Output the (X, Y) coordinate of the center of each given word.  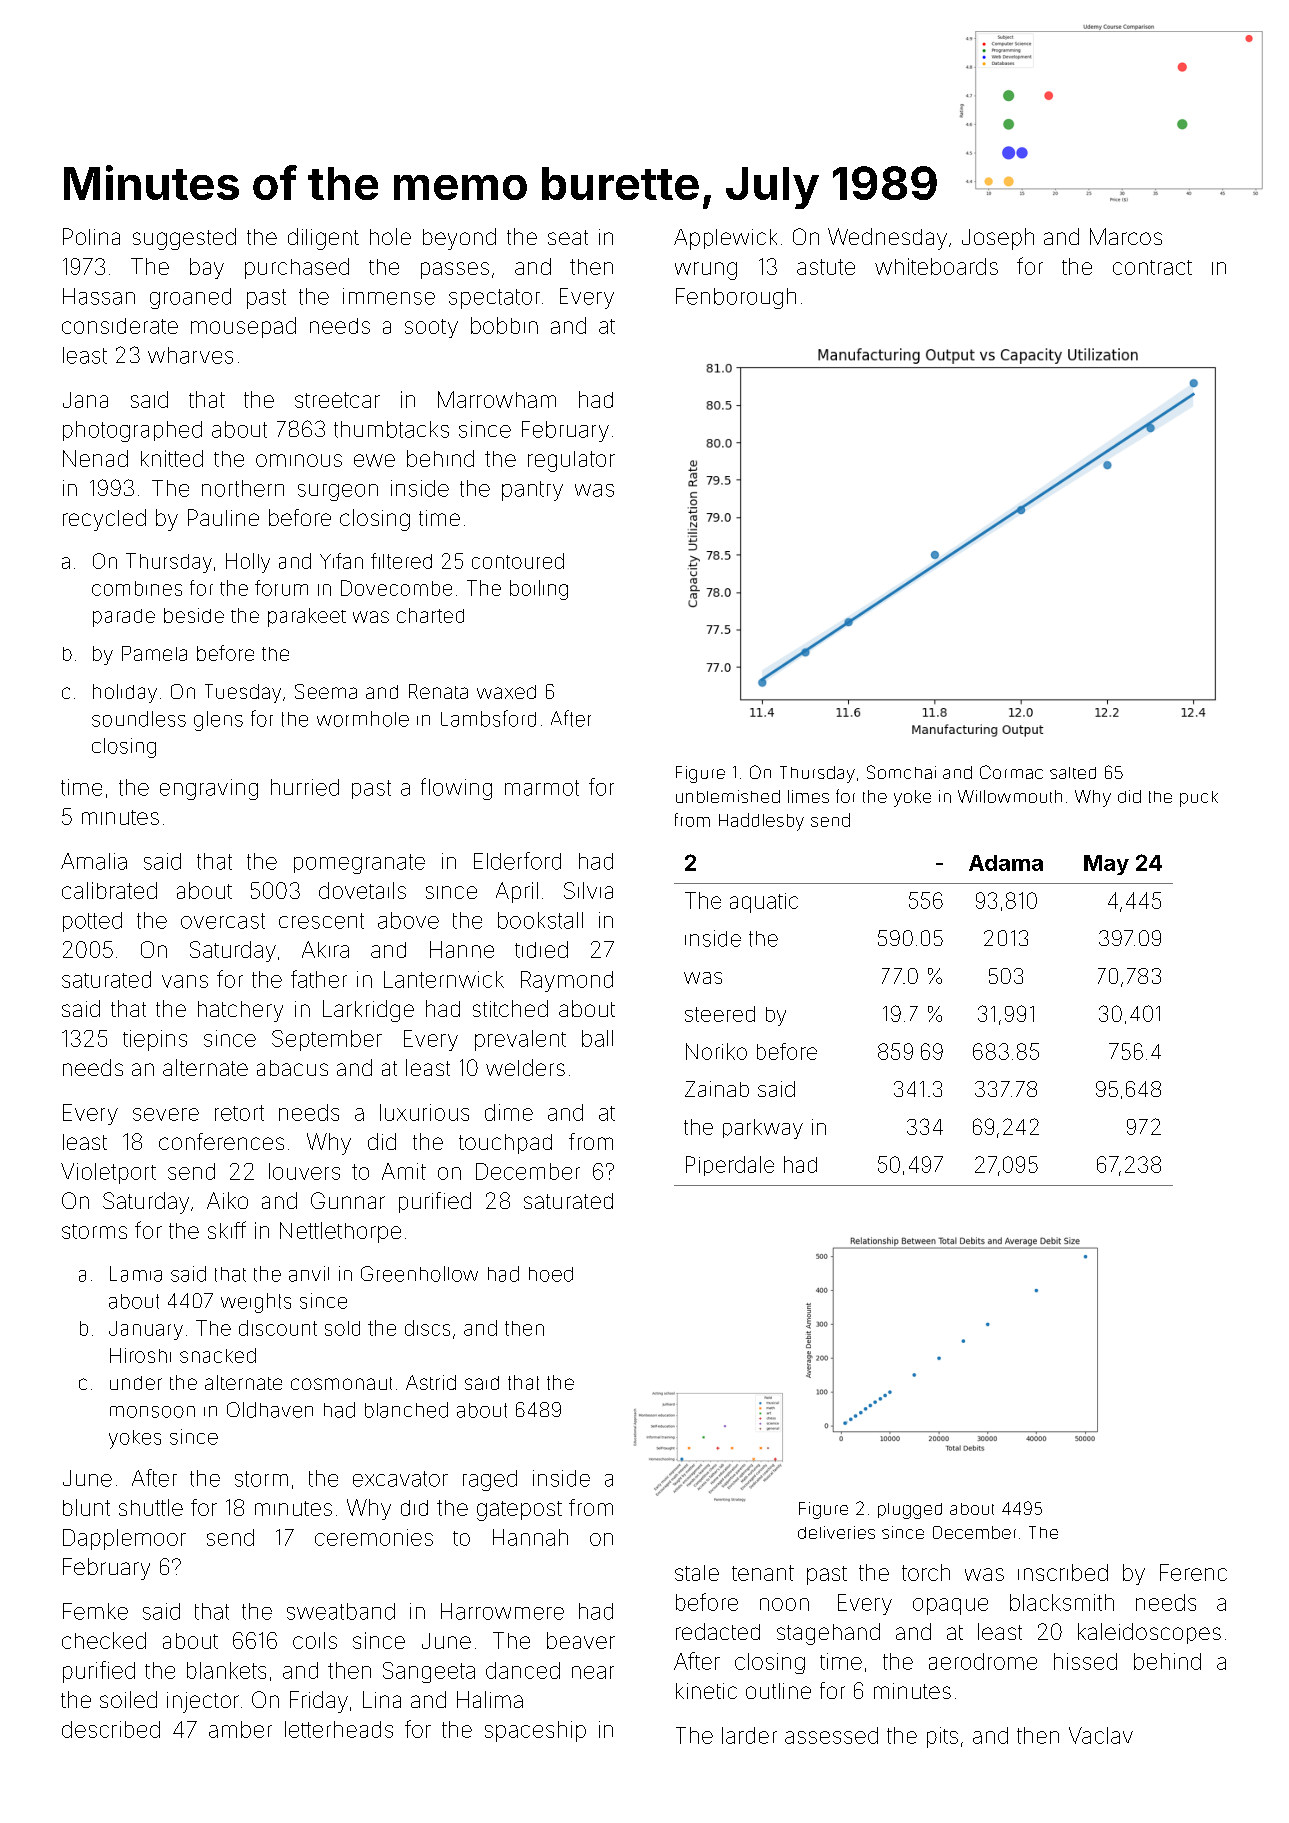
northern (243, 488)
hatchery (240, 1011)
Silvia (588, 890)
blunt (86, 1507)
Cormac (1011, 772)
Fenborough (736, 298)
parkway (763, 1129)
